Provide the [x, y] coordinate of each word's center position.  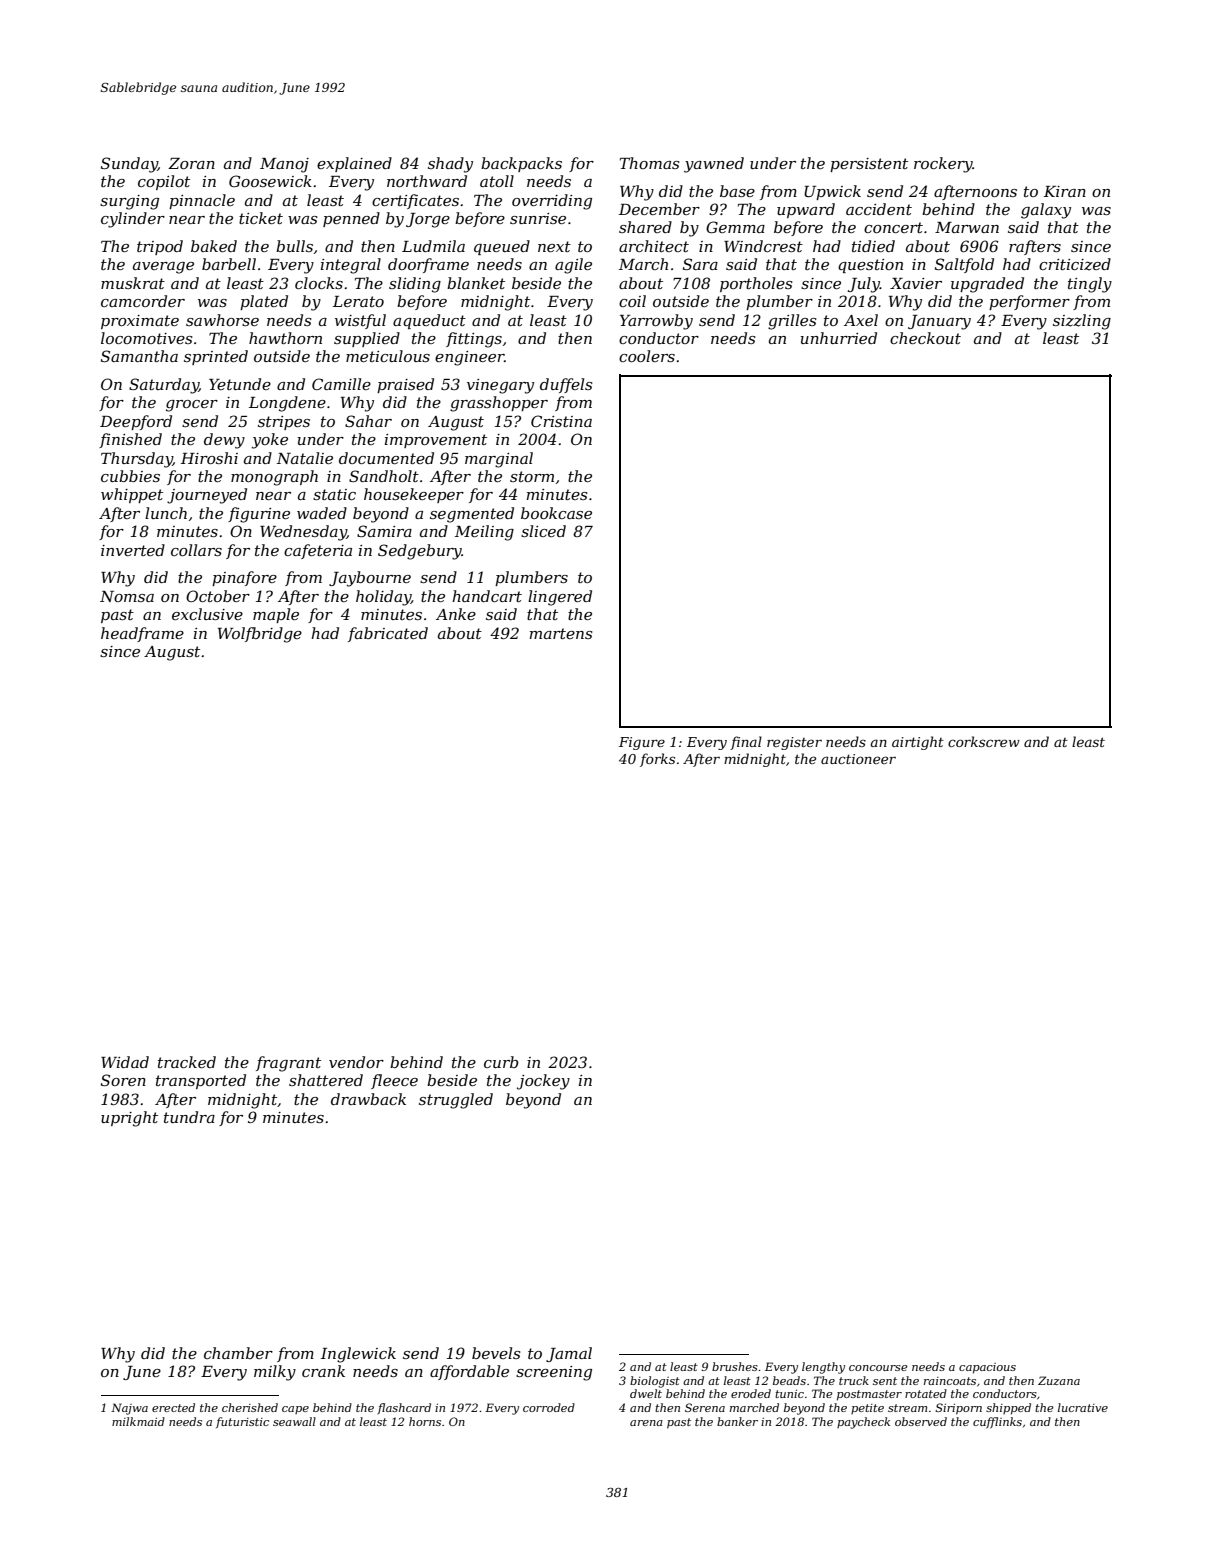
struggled [456, 1101]
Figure [642, 743]
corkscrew [984, 741]
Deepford [136, 422]
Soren [123, 1080]
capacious [987, 1368]
